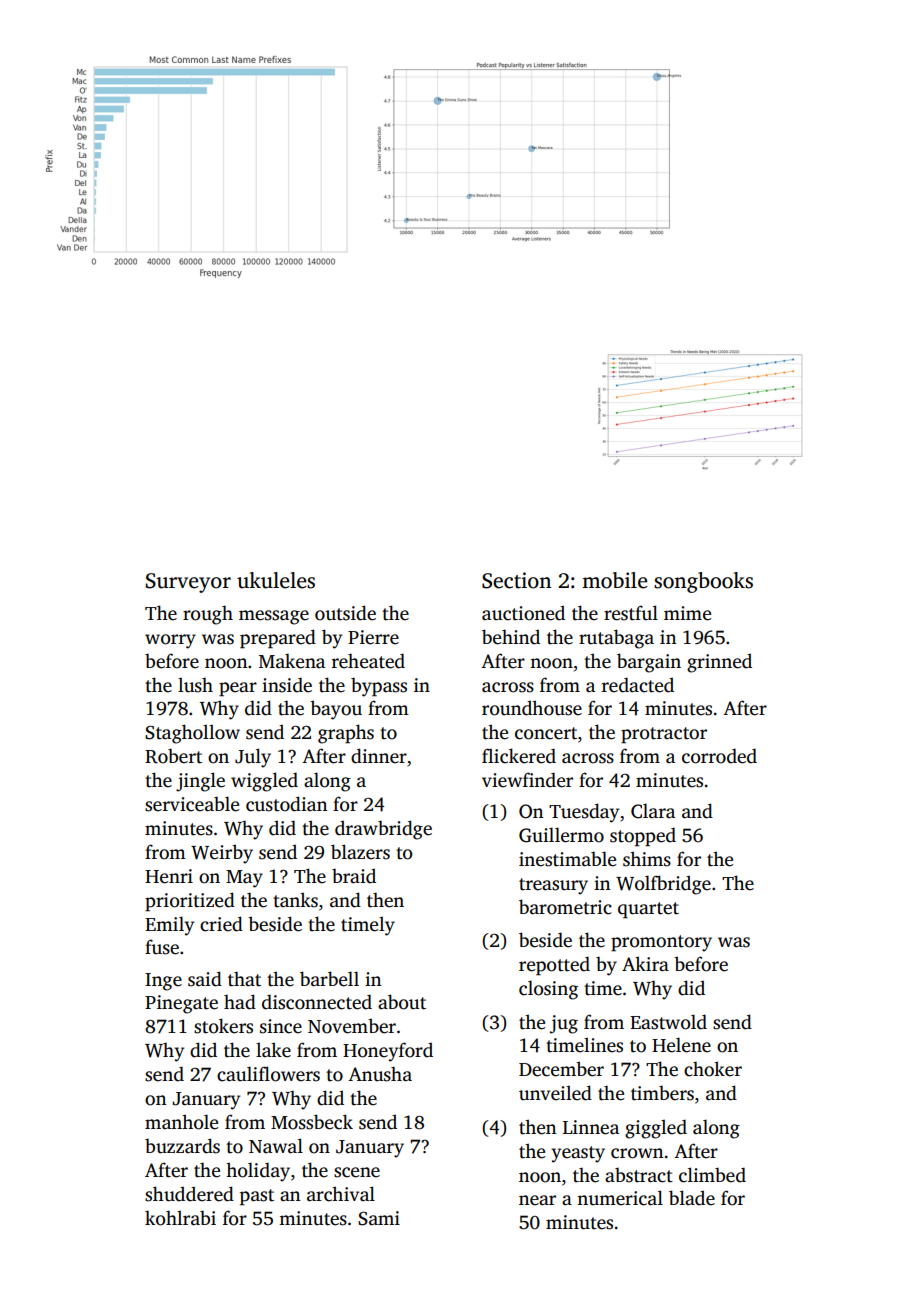 The height and width of the document is (1301, 916). Describe the element at coordinates (181, 1122) in the document. I see `manhole` at that location.
